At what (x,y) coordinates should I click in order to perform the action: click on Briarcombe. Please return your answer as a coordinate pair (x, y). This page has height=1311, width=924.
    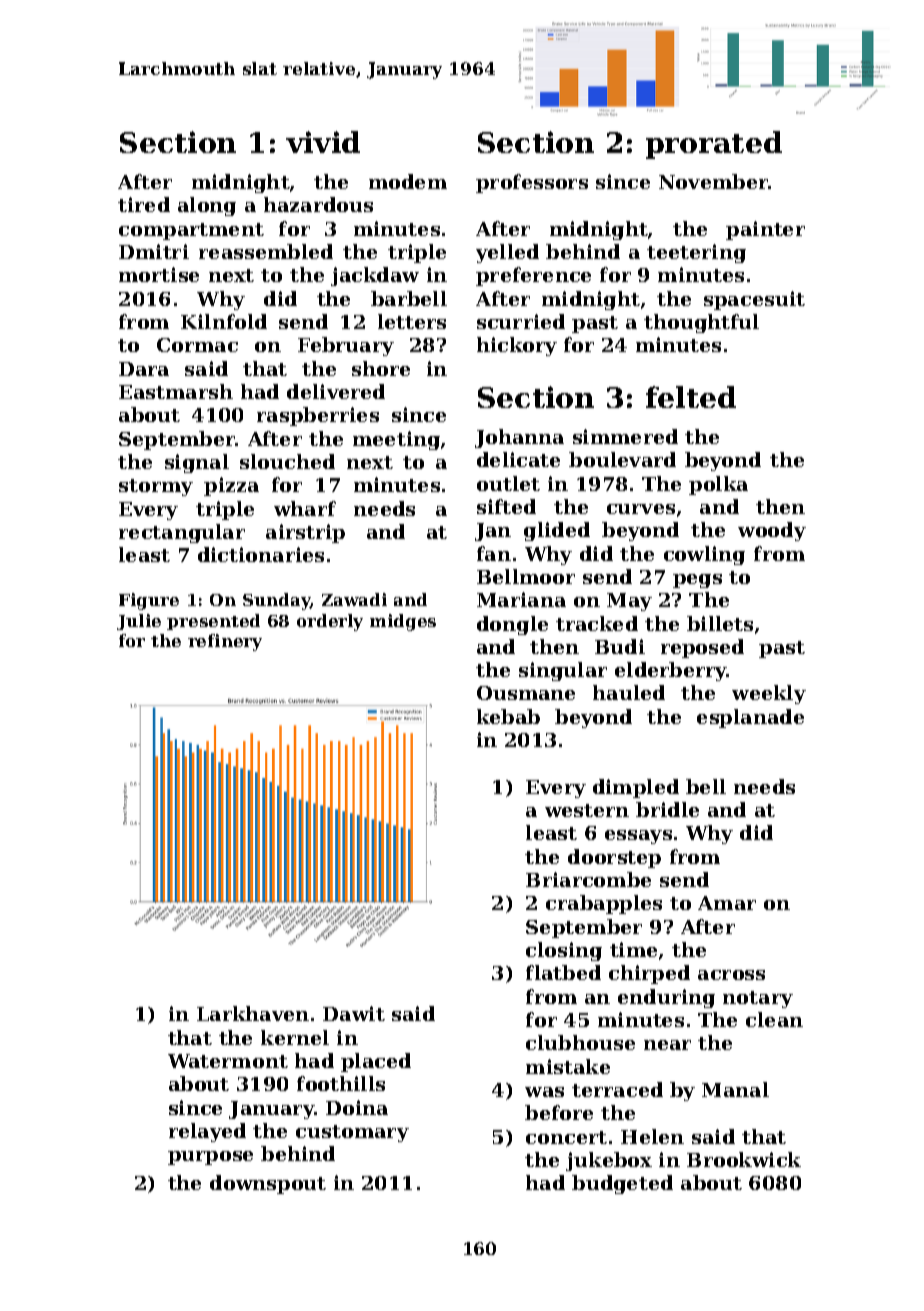
    Looking at the image, I should click on (588, 879).
